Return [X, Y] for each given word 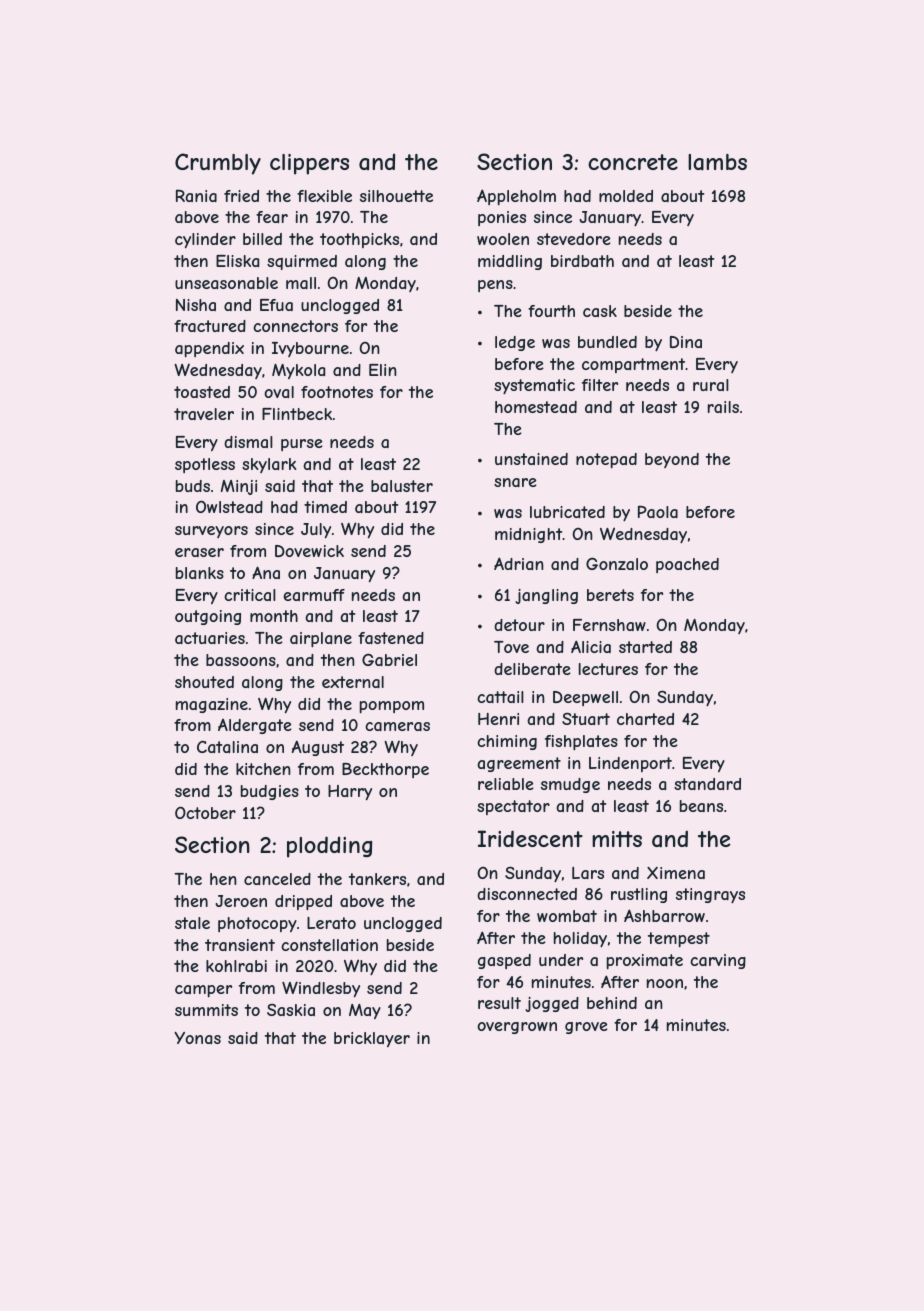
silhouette [396, 196]
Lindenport [630, 764]
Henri [498, 719]
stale [192, 923]
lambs [717, 162]
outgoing [208, 617]
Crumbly [218, 164]
